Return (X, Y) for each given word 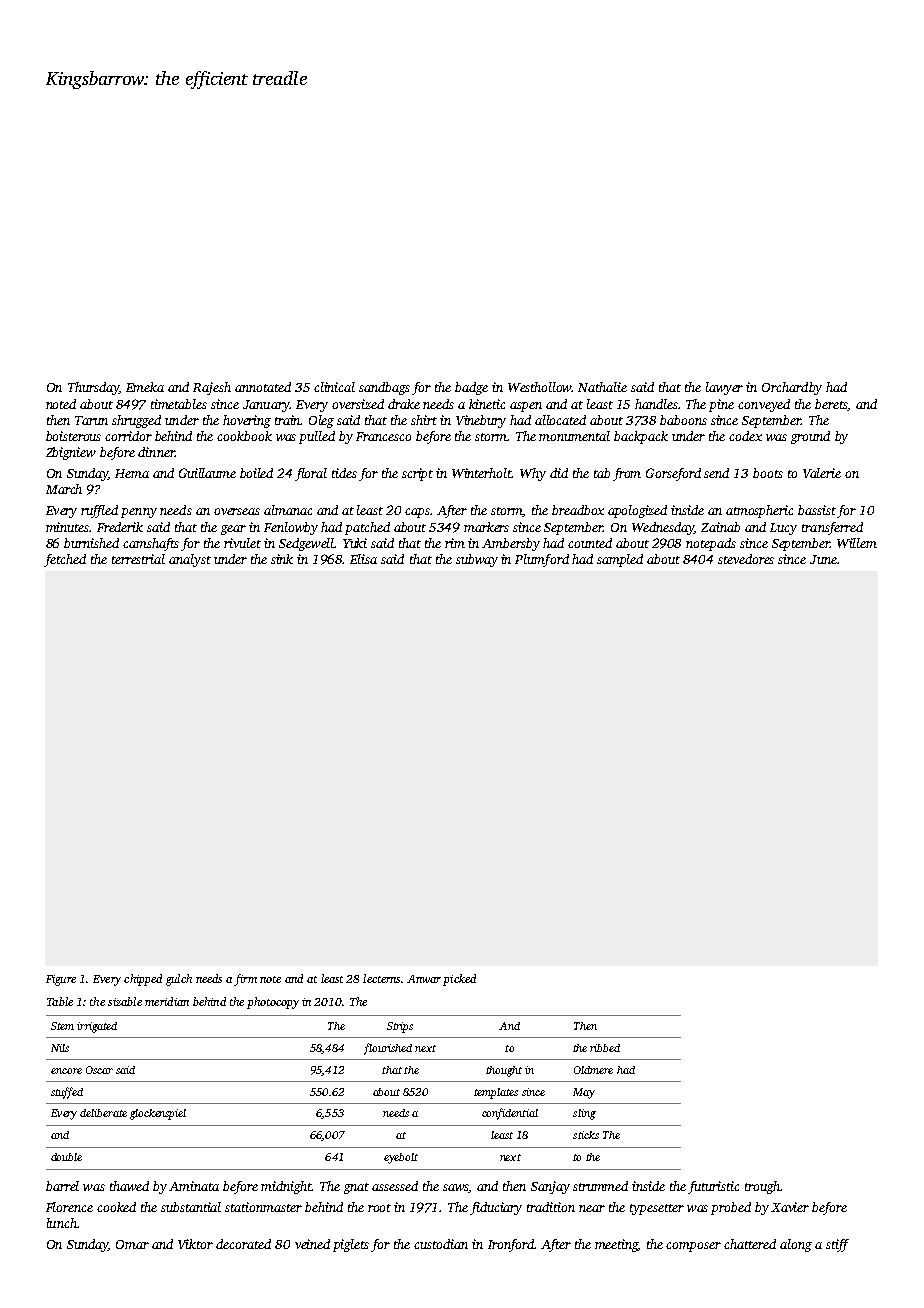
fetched (65, 560)
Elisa (363, 559)
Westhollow (540, 387)
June (823, 559)
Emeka (145, 387)
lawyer (724, 388)
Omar (132, 1244)
